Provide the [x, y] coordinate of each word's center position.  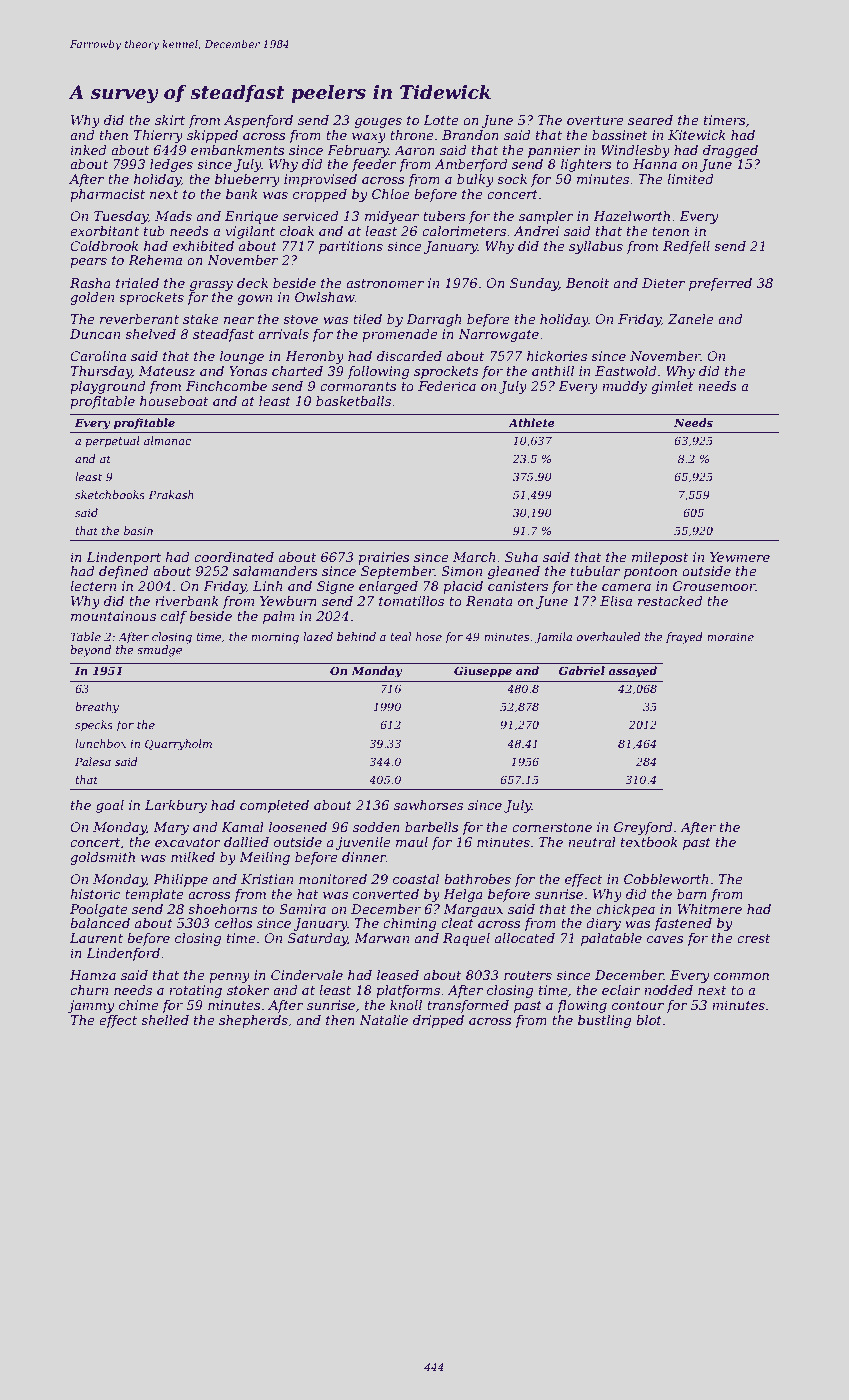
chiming [409, 924]
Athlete [531, 422]
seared [650, 120]
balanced [100, 923]
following [378, 372]
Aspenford [258, 121]
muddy [624, 387]
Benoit [588, 283]
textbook [649, 842]
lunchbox [100, 743]
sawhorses [428, 805]
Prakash [171, 494]
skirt [170, 120]
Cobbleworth [666, 879]
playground [108, 387]
